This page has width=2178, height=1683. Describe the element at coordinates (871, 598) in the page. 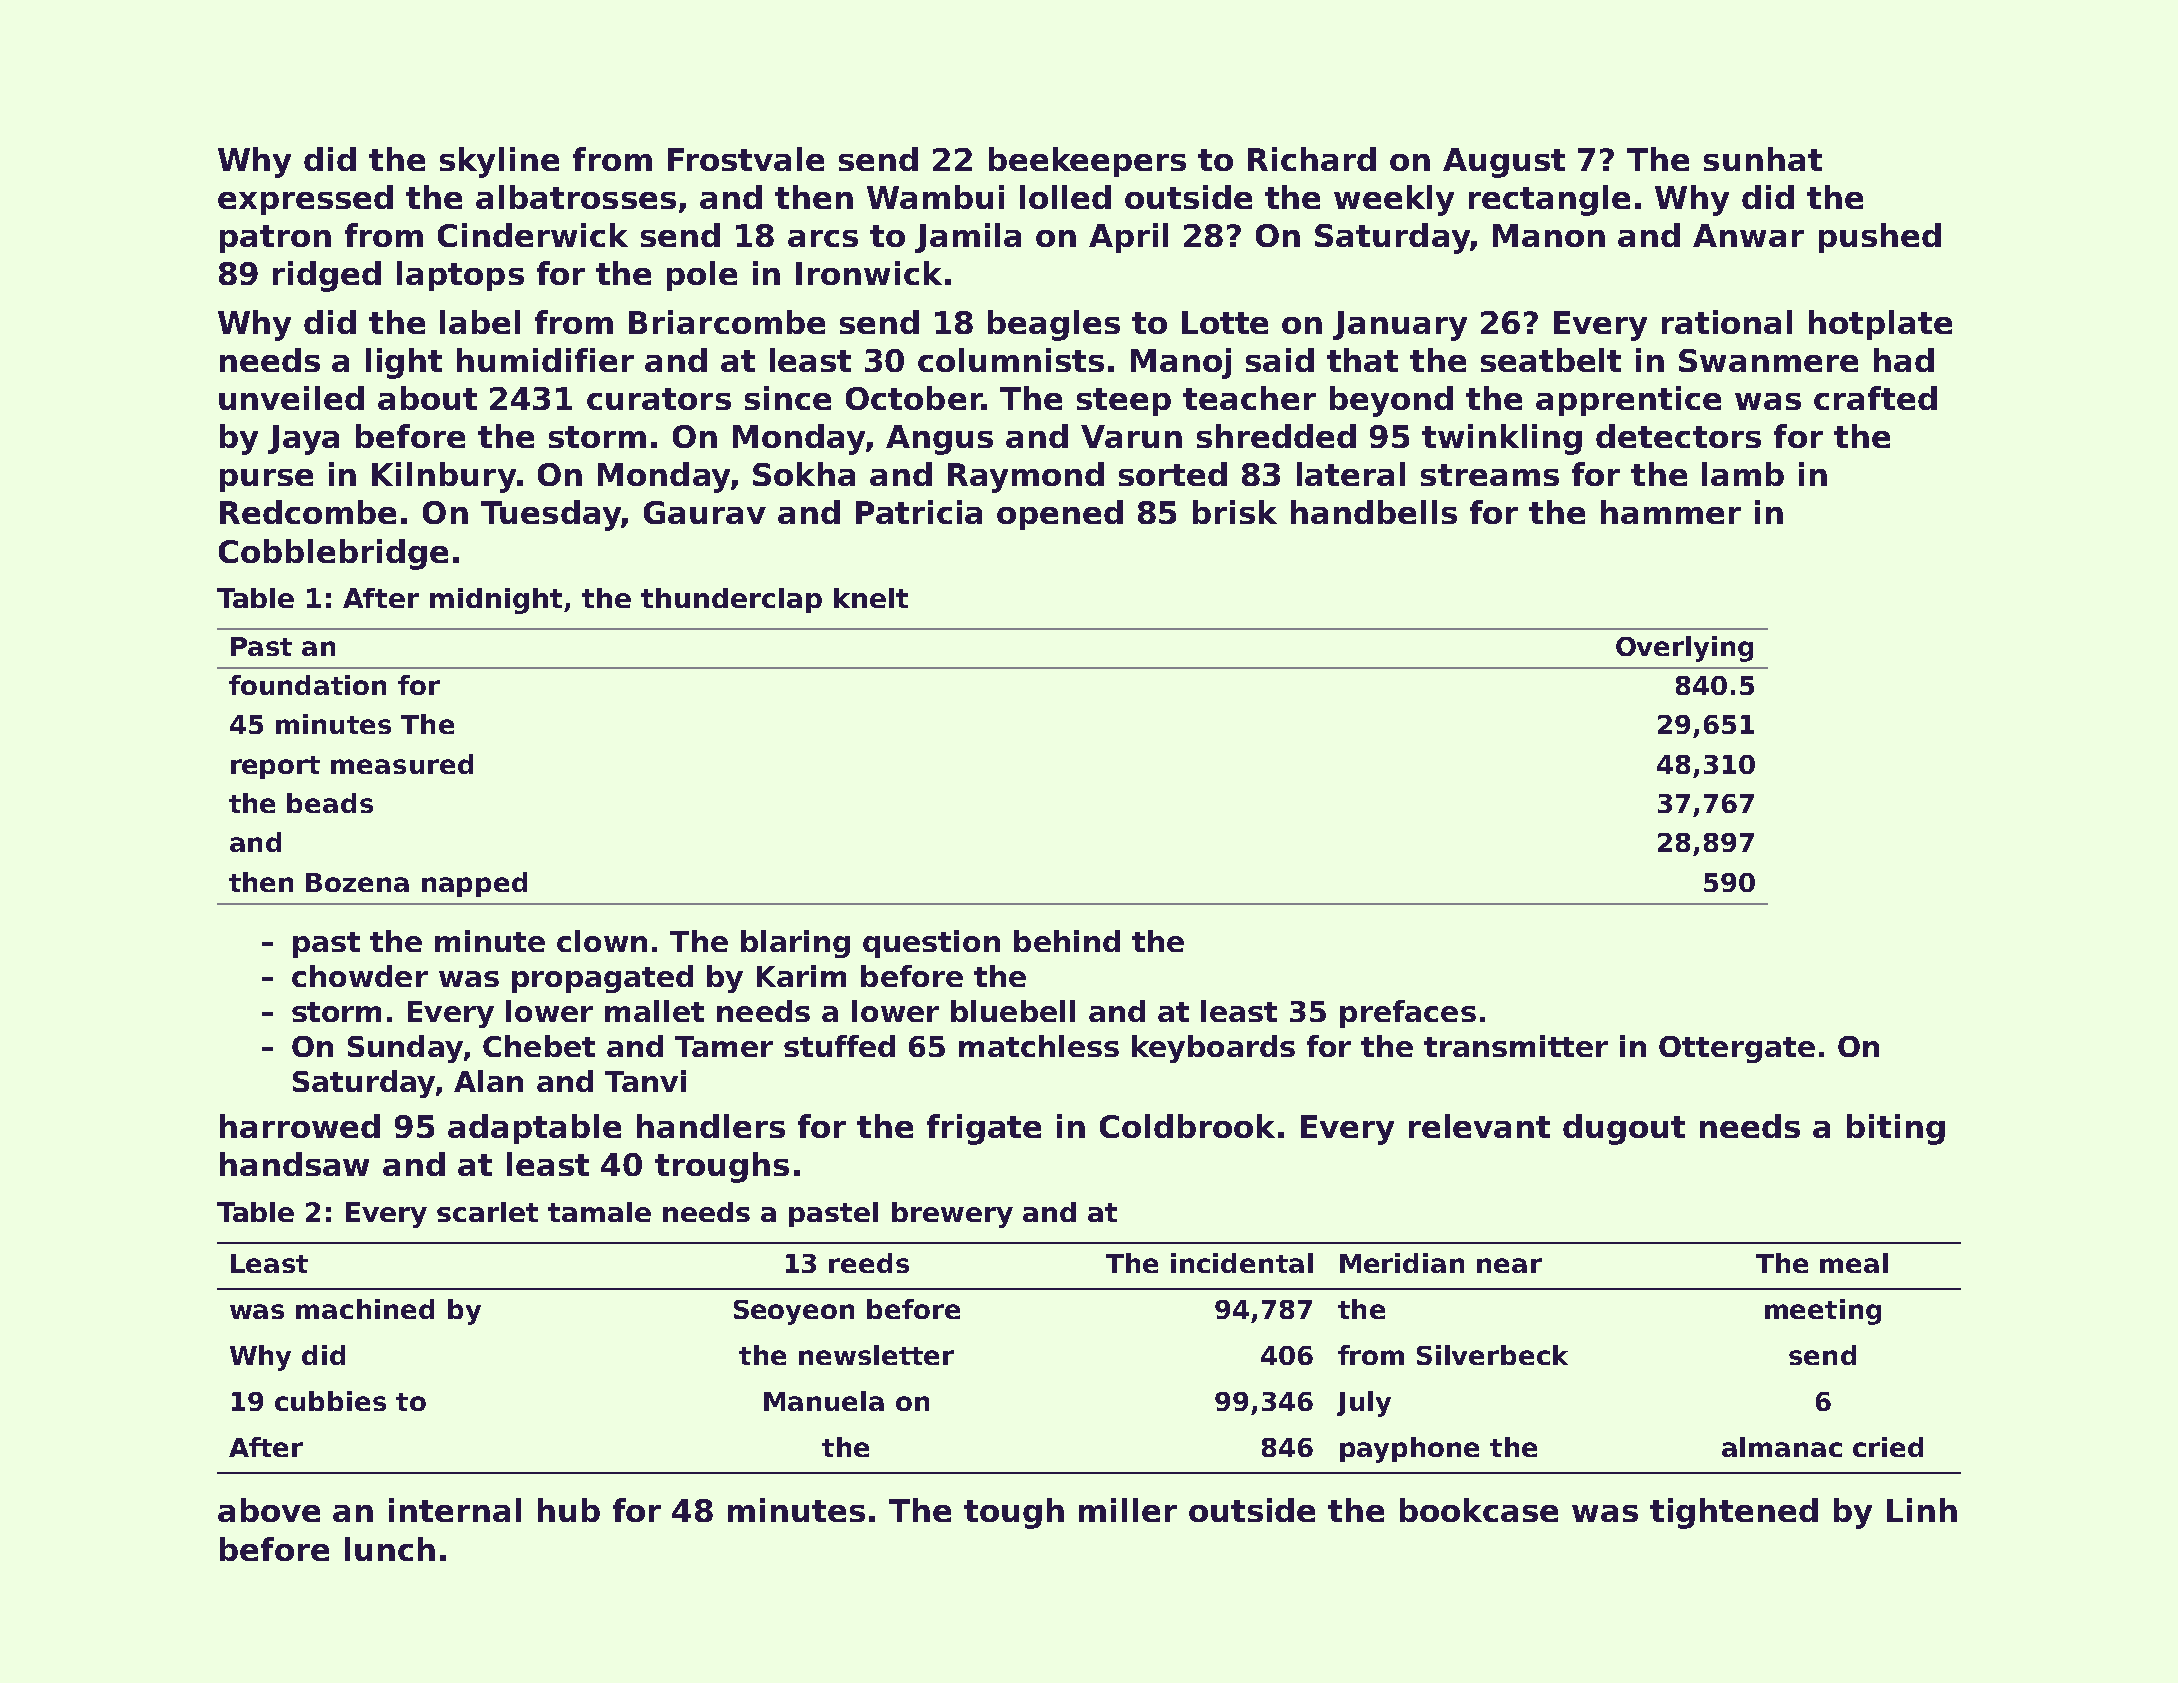

I see `knelt` at that location.
